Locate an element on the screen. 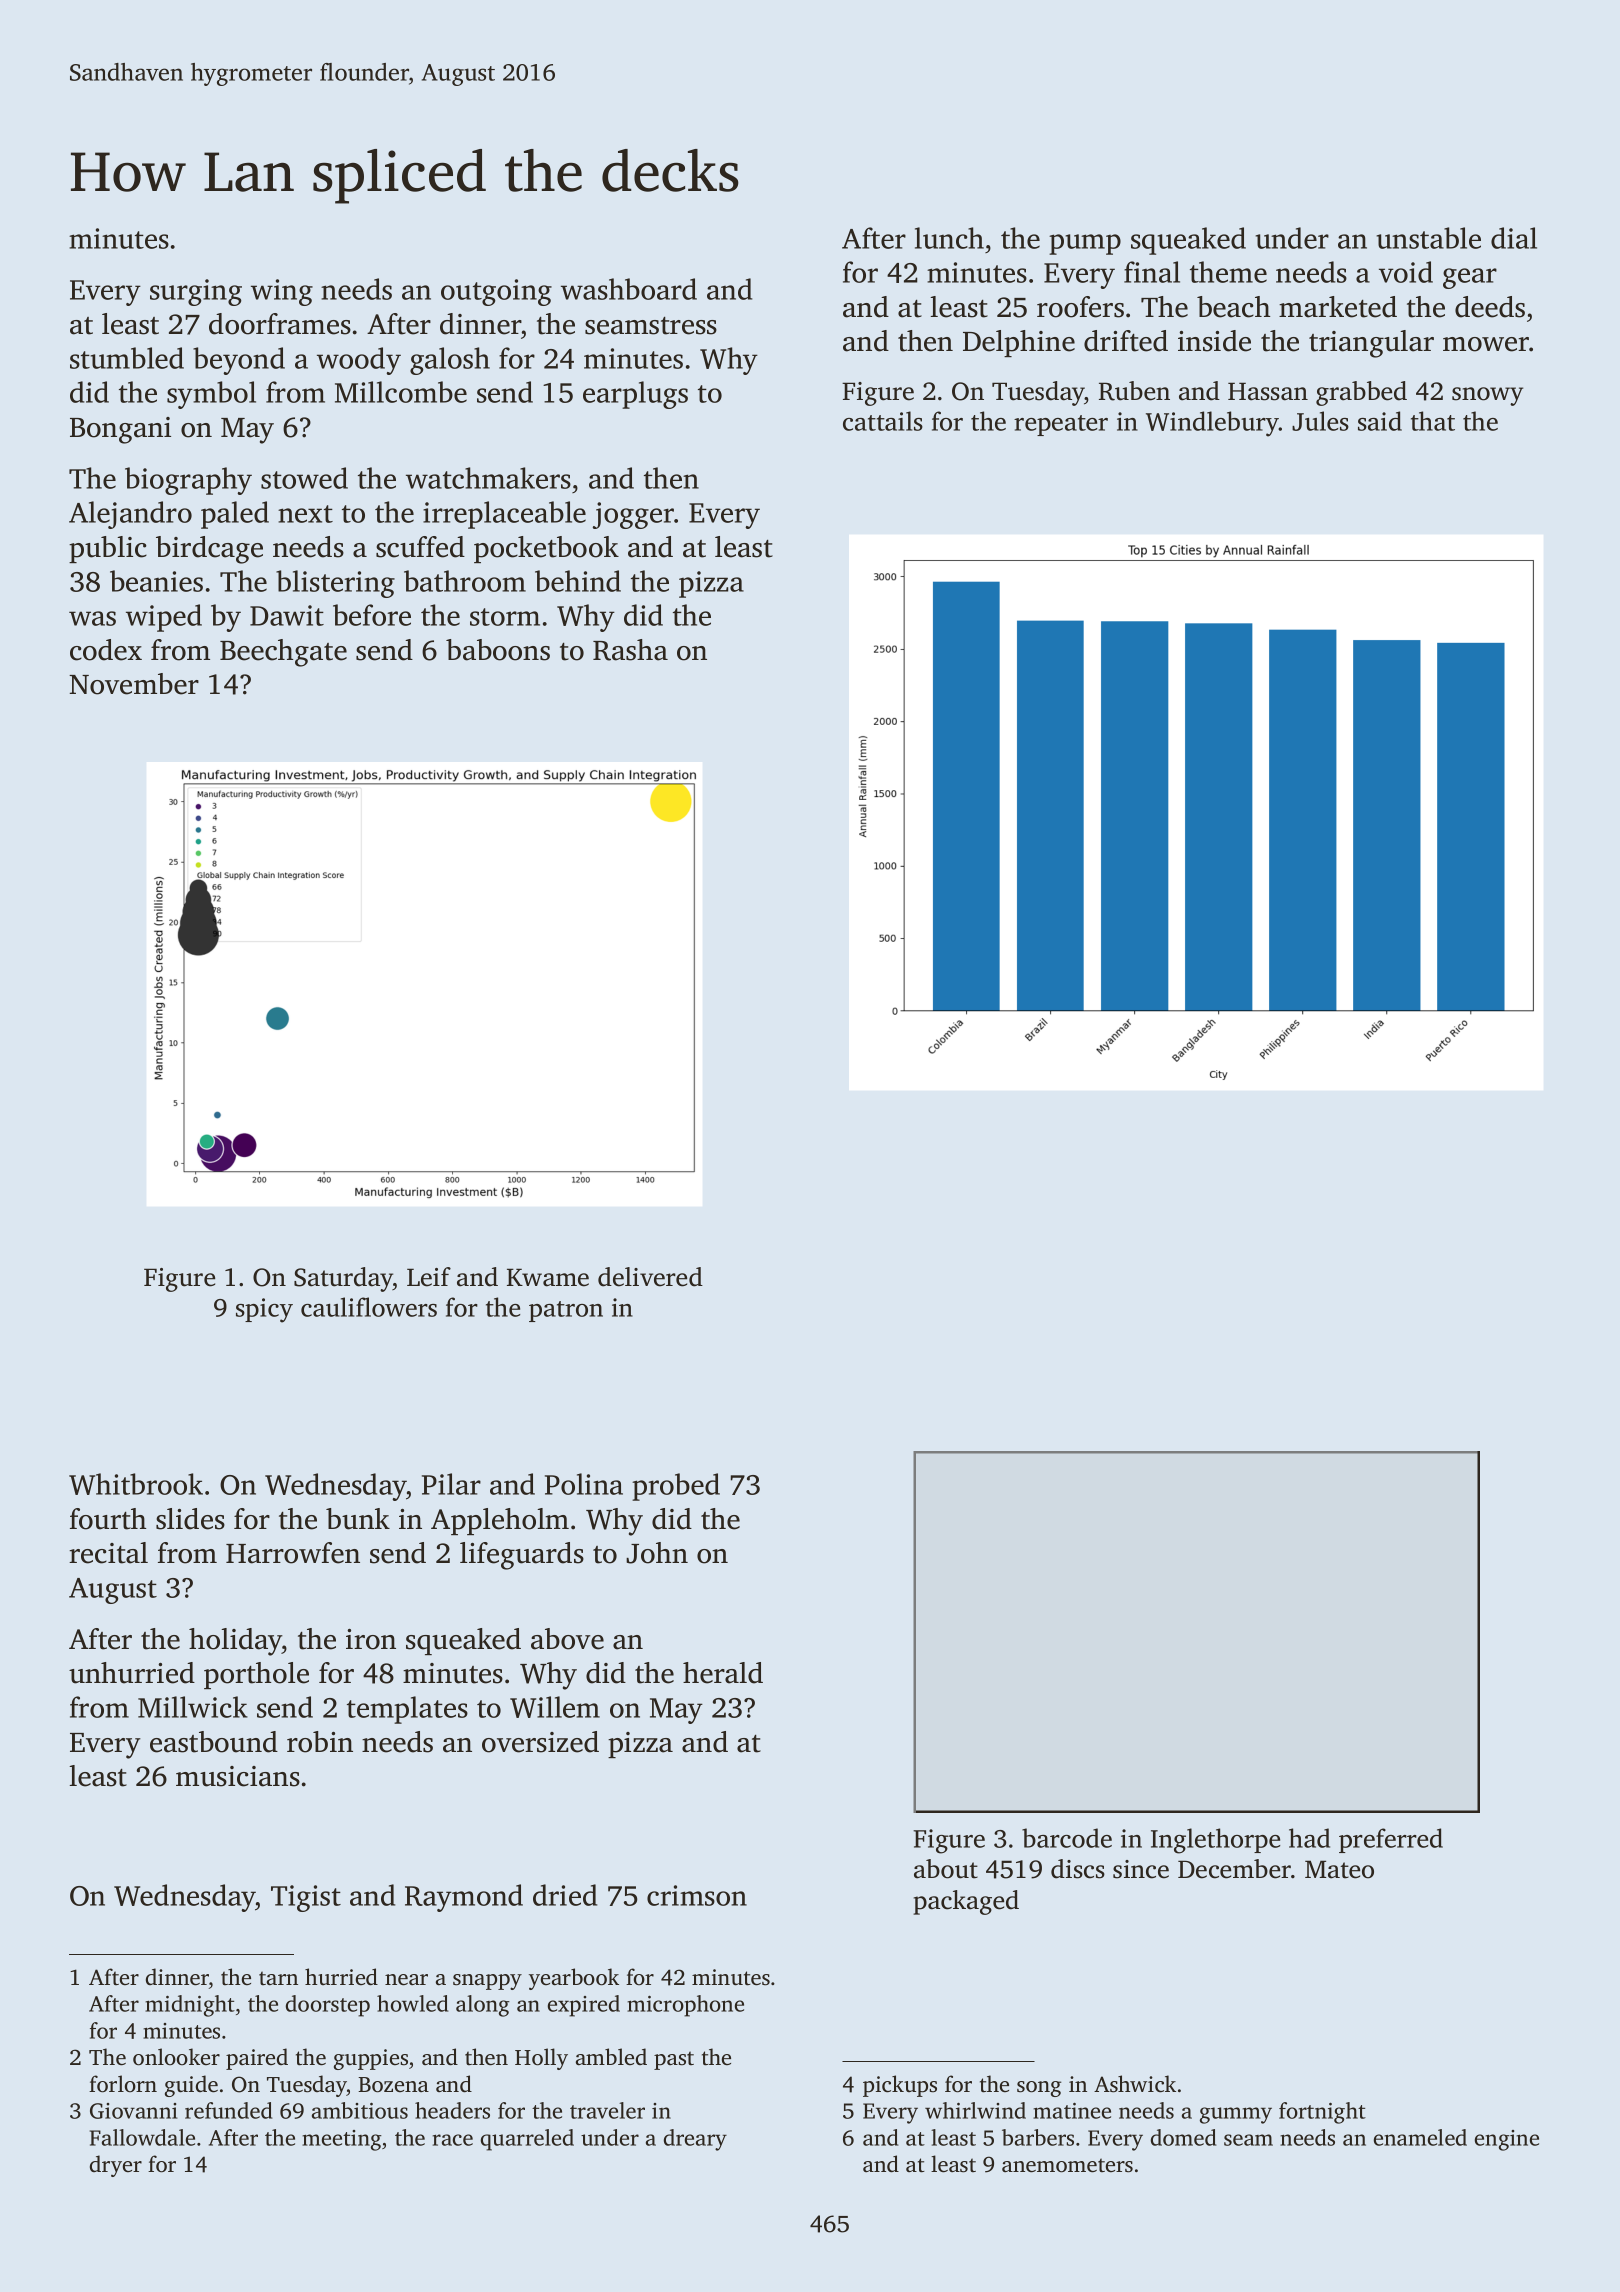 This screenshot has height=2292, width=1620. probed is located at coordinates (676, 1487).
